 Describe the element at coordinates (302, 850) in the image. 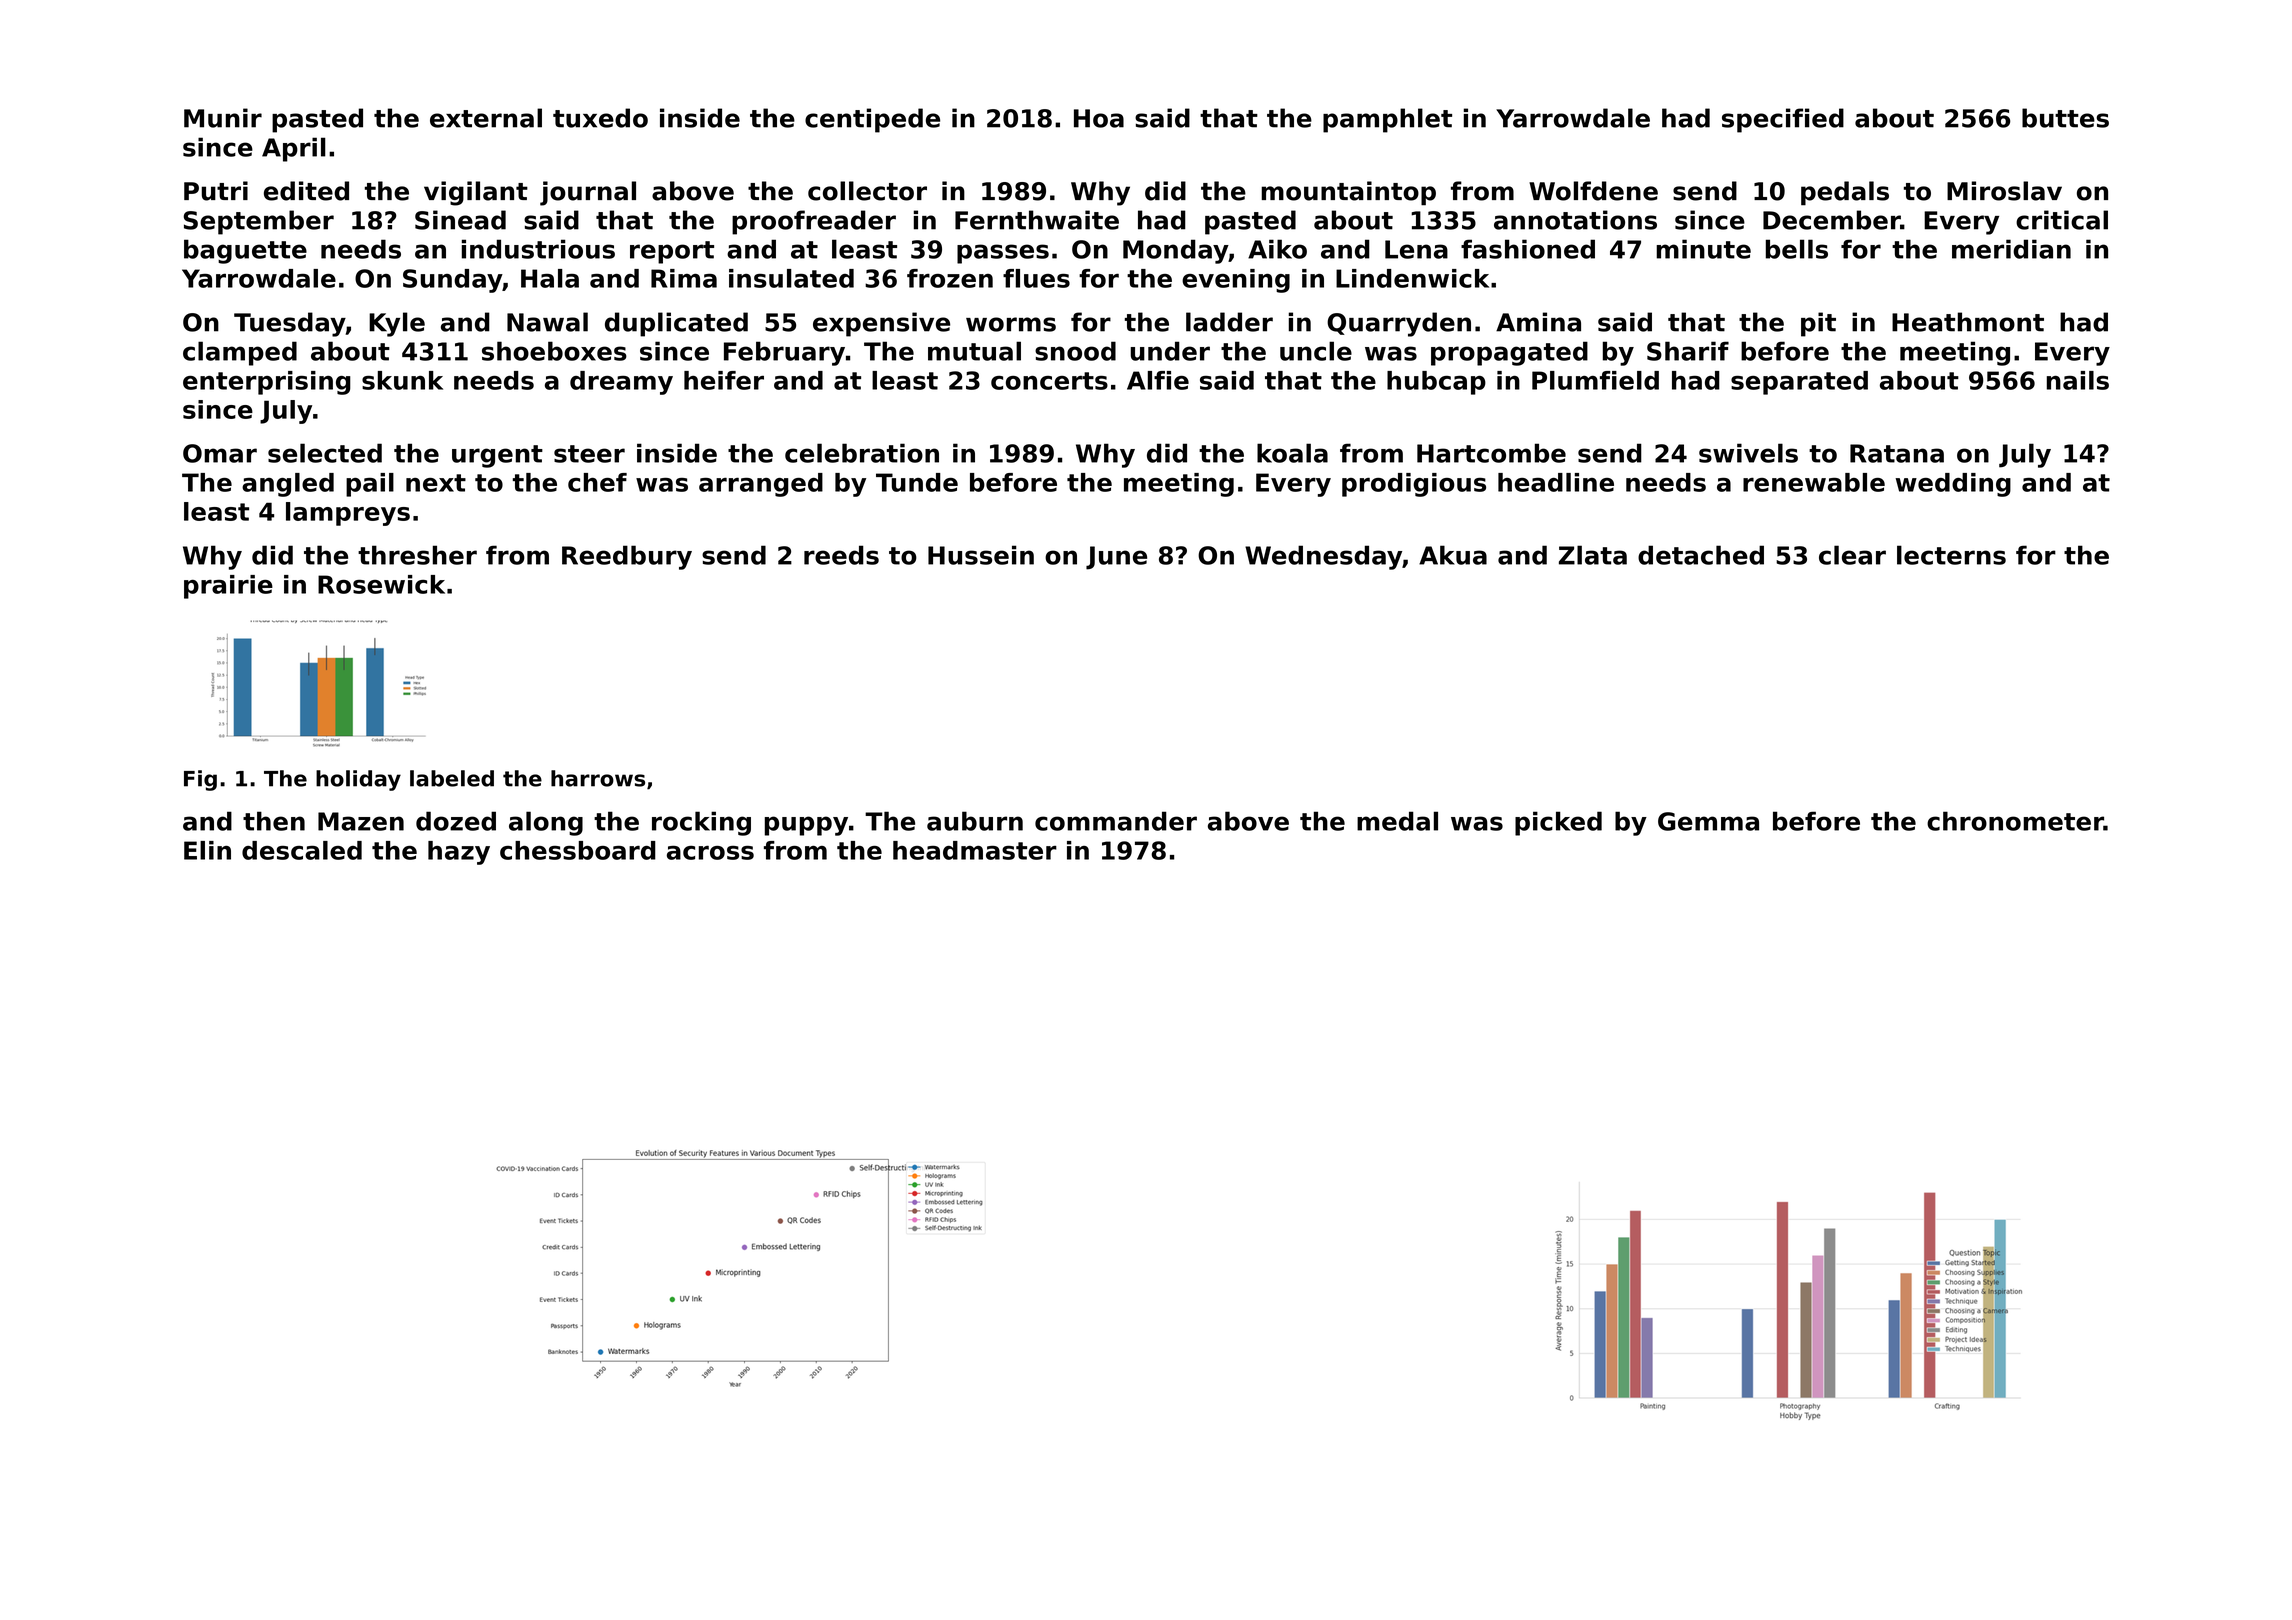

I see `descaled` at that location.
